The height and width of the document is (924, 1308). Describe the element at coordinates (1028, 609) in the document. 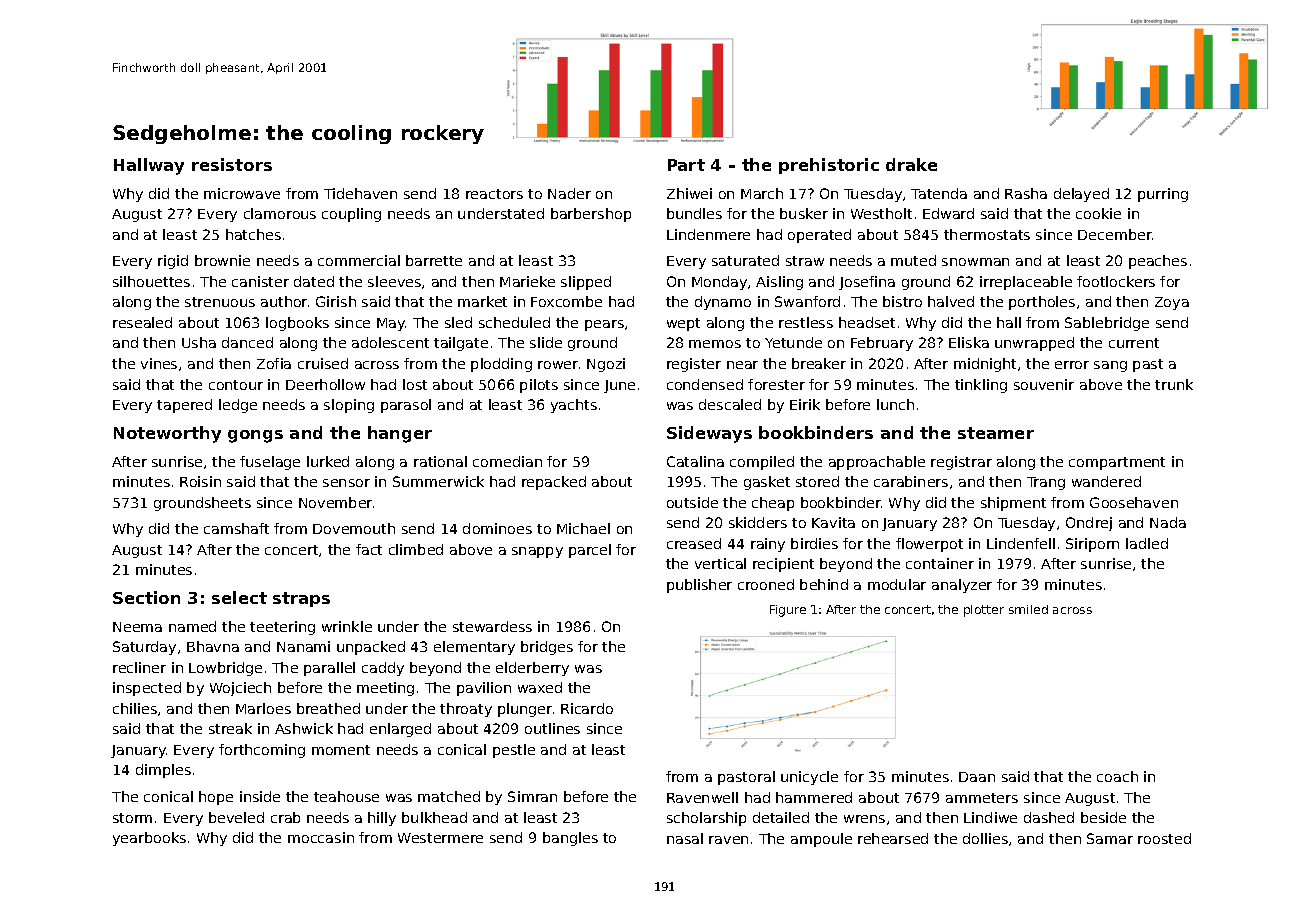

I see `smiled` at that location.
